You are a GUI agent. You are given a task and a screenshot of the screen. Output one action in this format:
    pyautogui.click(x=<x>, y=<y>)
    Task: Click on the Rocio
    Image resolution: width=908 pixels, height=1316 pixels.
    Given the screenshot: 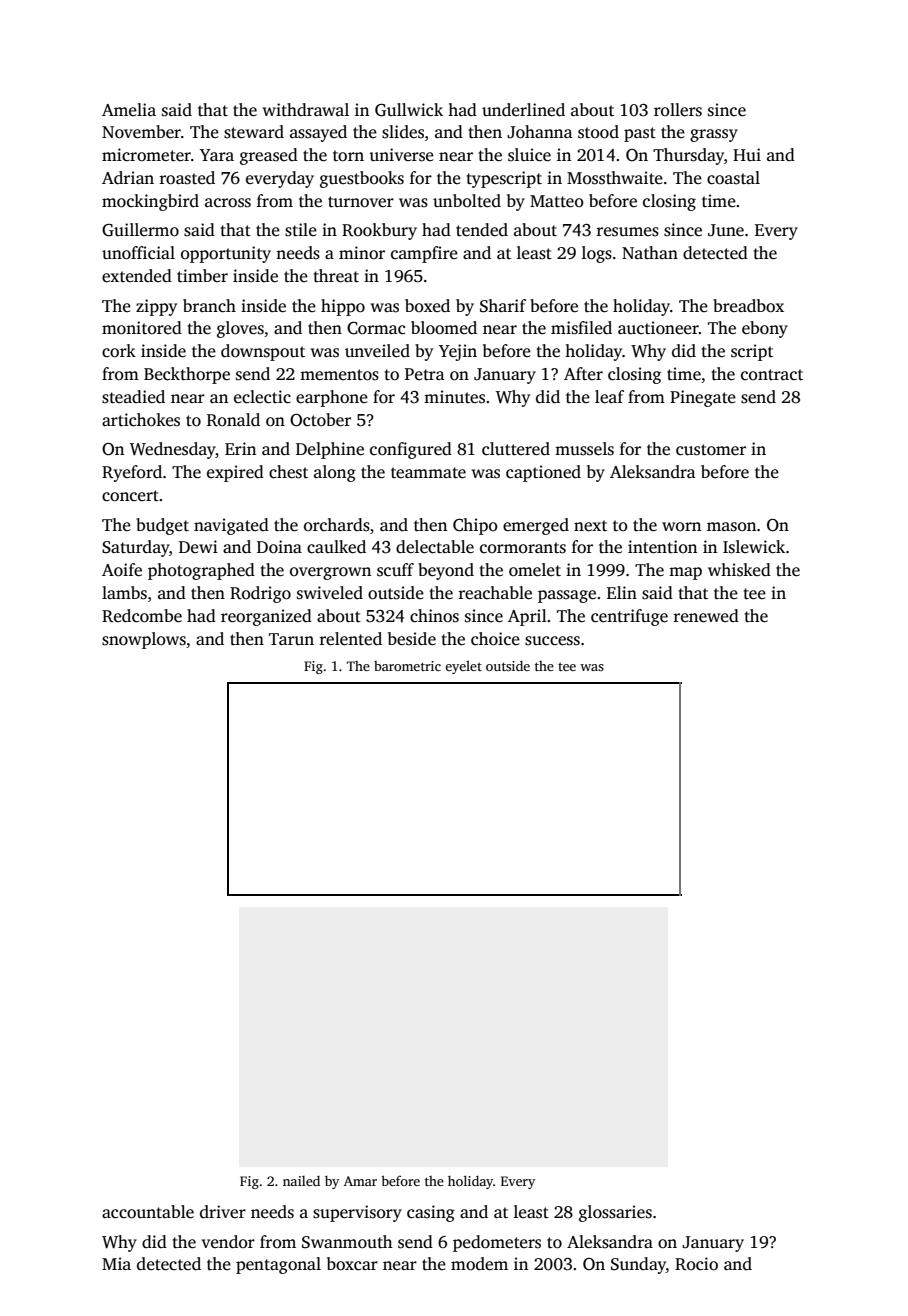 What is the action you would take?
    pyautogui.click(x=696, y=1264)
